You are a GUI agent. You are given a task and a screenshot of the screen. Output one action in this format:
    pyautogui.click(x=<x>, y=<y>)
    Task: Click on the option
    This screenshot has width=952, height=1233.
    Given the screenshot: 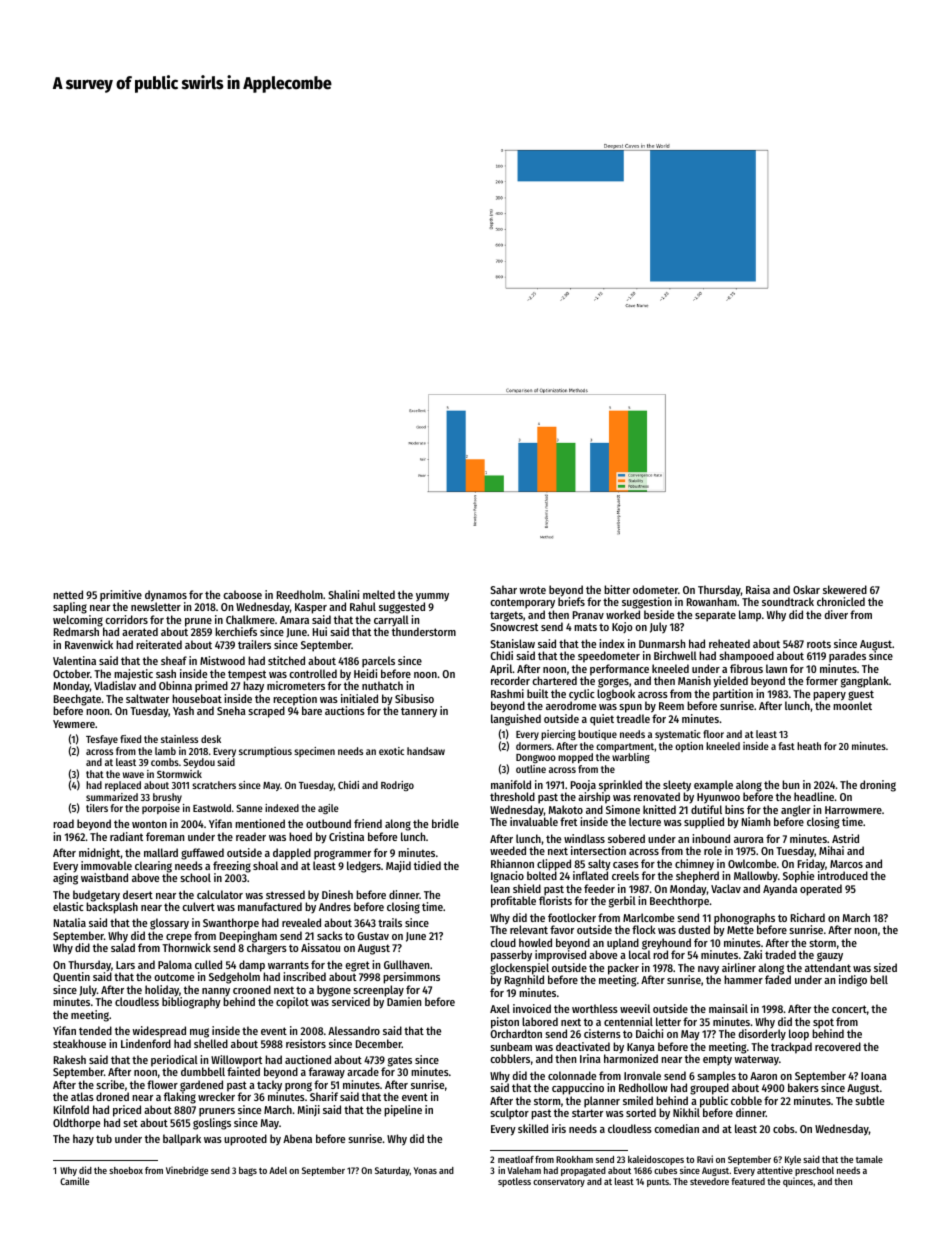 What is the action you would take?
    pyautogui.click(x=689, y=747)
